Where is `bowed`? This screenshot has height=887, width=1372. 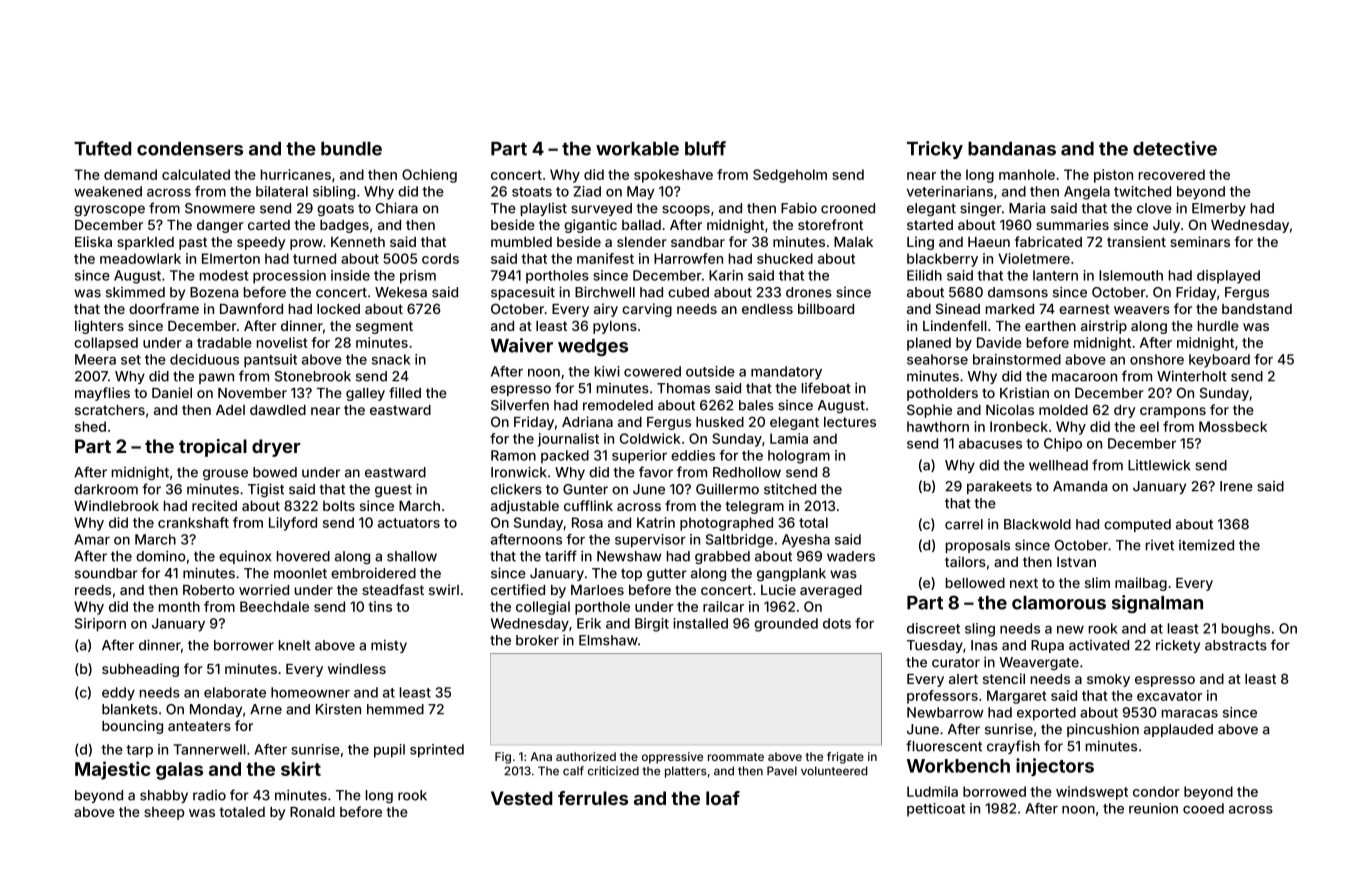 bowed is located at coordinates (275, 472).
